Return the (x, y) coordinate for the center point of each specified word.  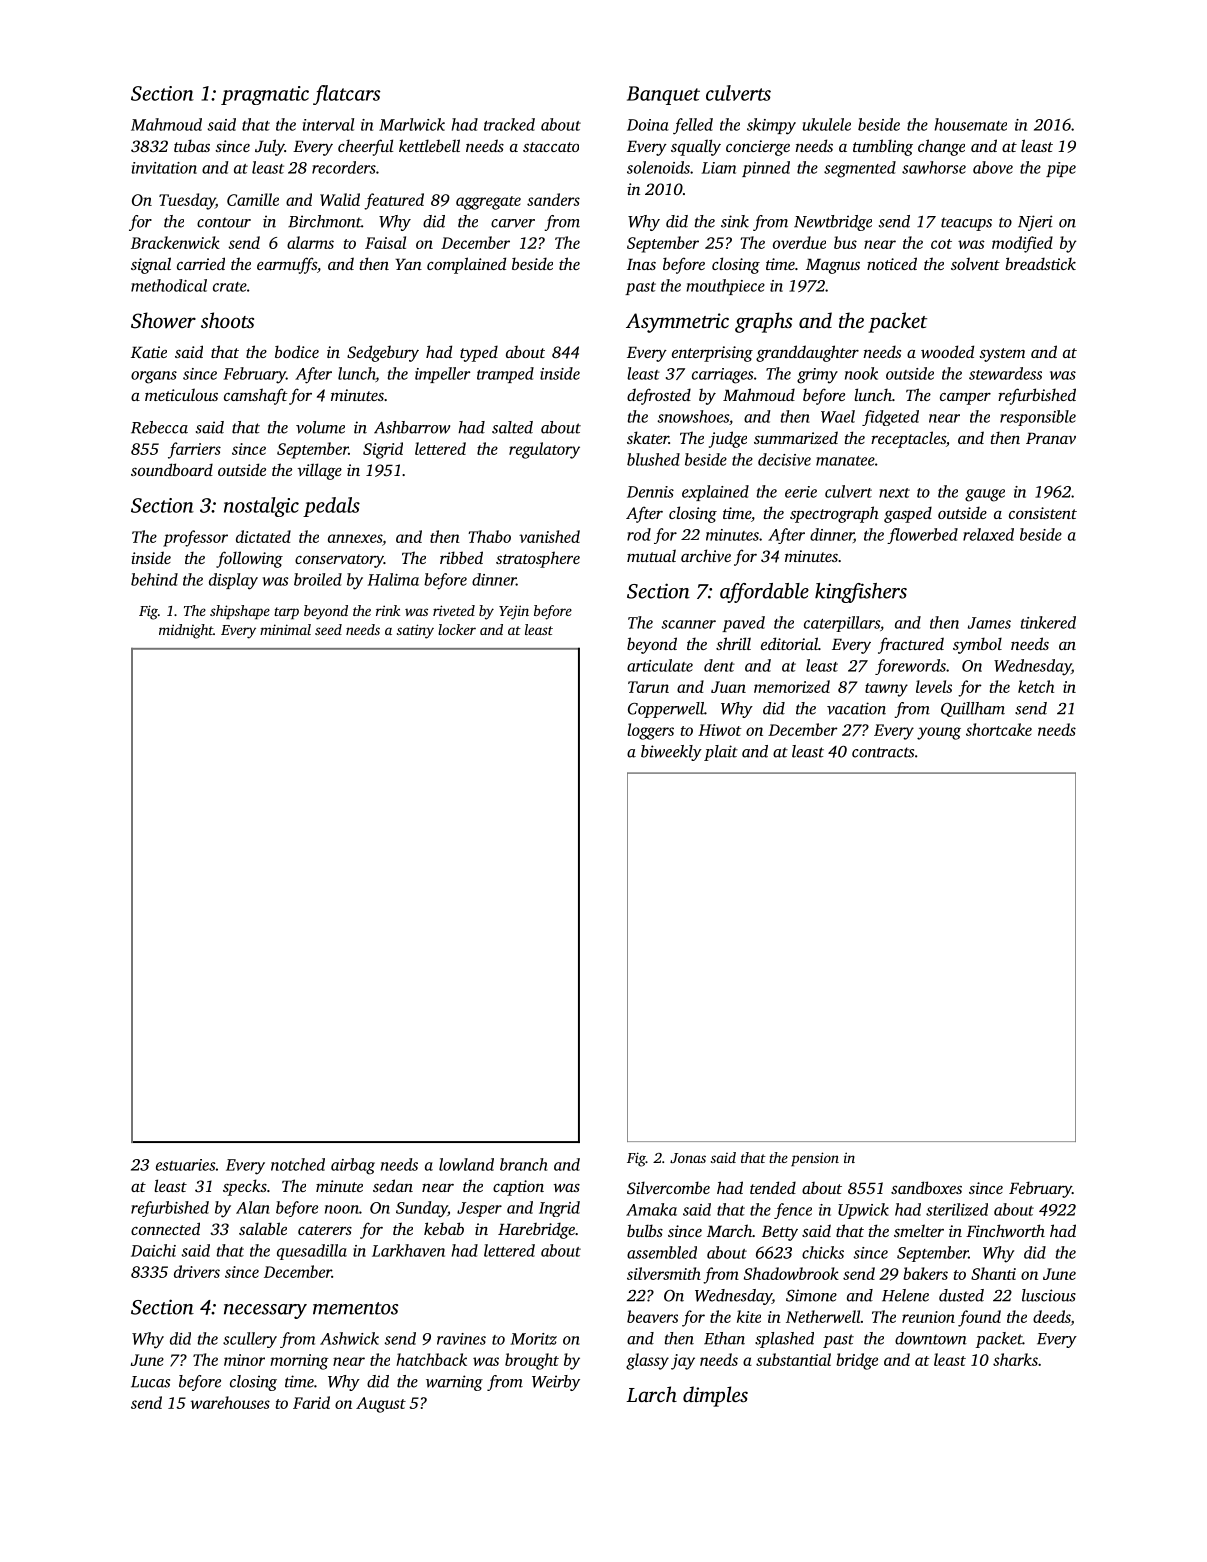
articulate (660, 665)
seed (328, 629)
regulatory (544, 450)
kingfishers (861, 593)
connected (165, 1228)
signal (151, 265)
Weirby (556, 1383)
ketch (1036, 686)
